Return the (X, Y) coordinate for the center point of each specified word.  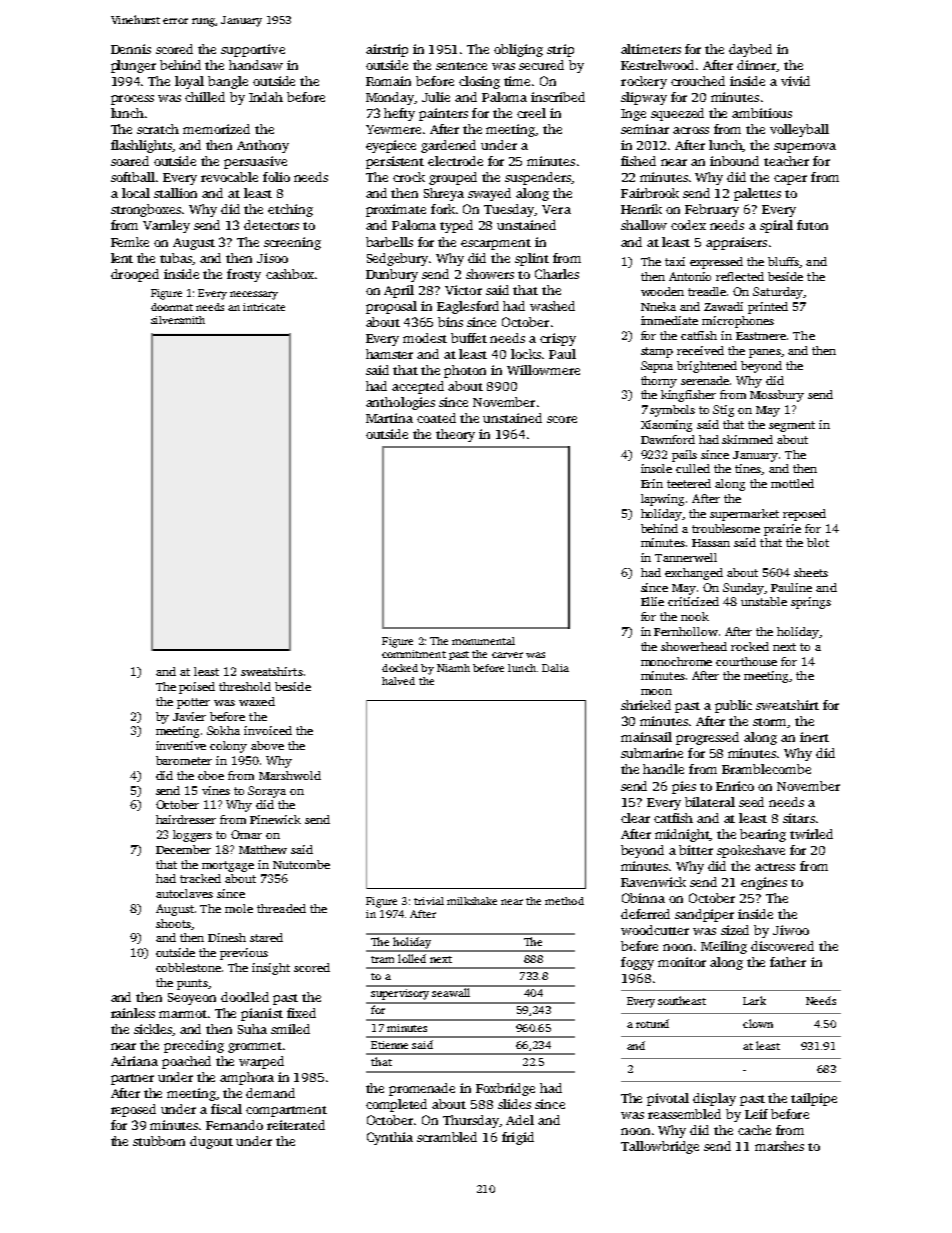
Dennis (131, 49)
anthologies (400, 403)
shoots (173, 923)
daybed (750, 50)
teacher (786, 161)
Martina (389, 418)
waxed (257, 701)
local (136, 193)
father (788, 962)
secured (541, 65)
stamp (657, 352)
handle (663, 769)
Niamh (453, 668)
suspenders (538, 178)
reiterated (296, 1125)
